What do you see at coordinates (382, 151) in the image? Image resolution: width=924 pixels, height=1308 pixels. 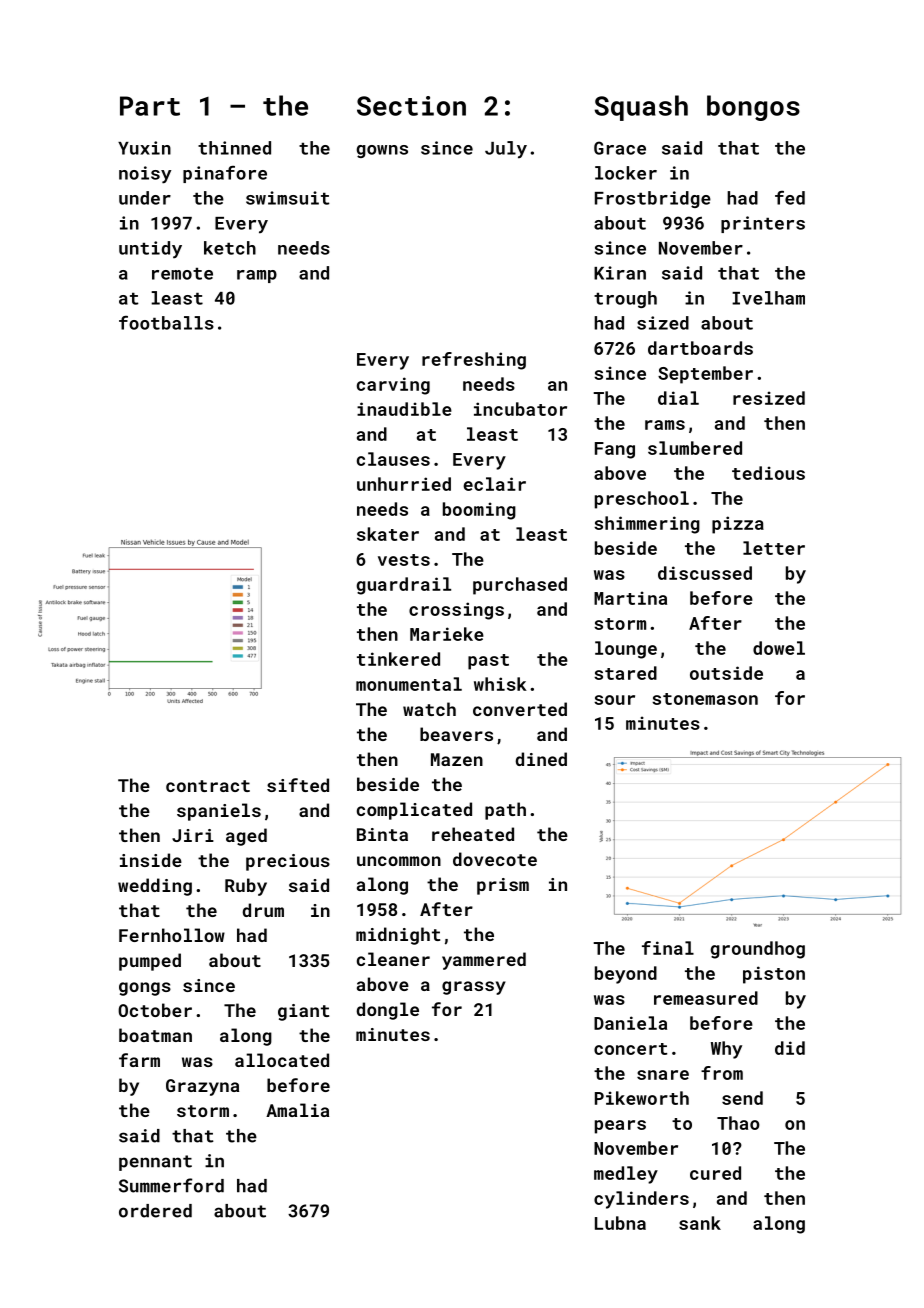 I see `gowns` at bounding box center [382, 151].
